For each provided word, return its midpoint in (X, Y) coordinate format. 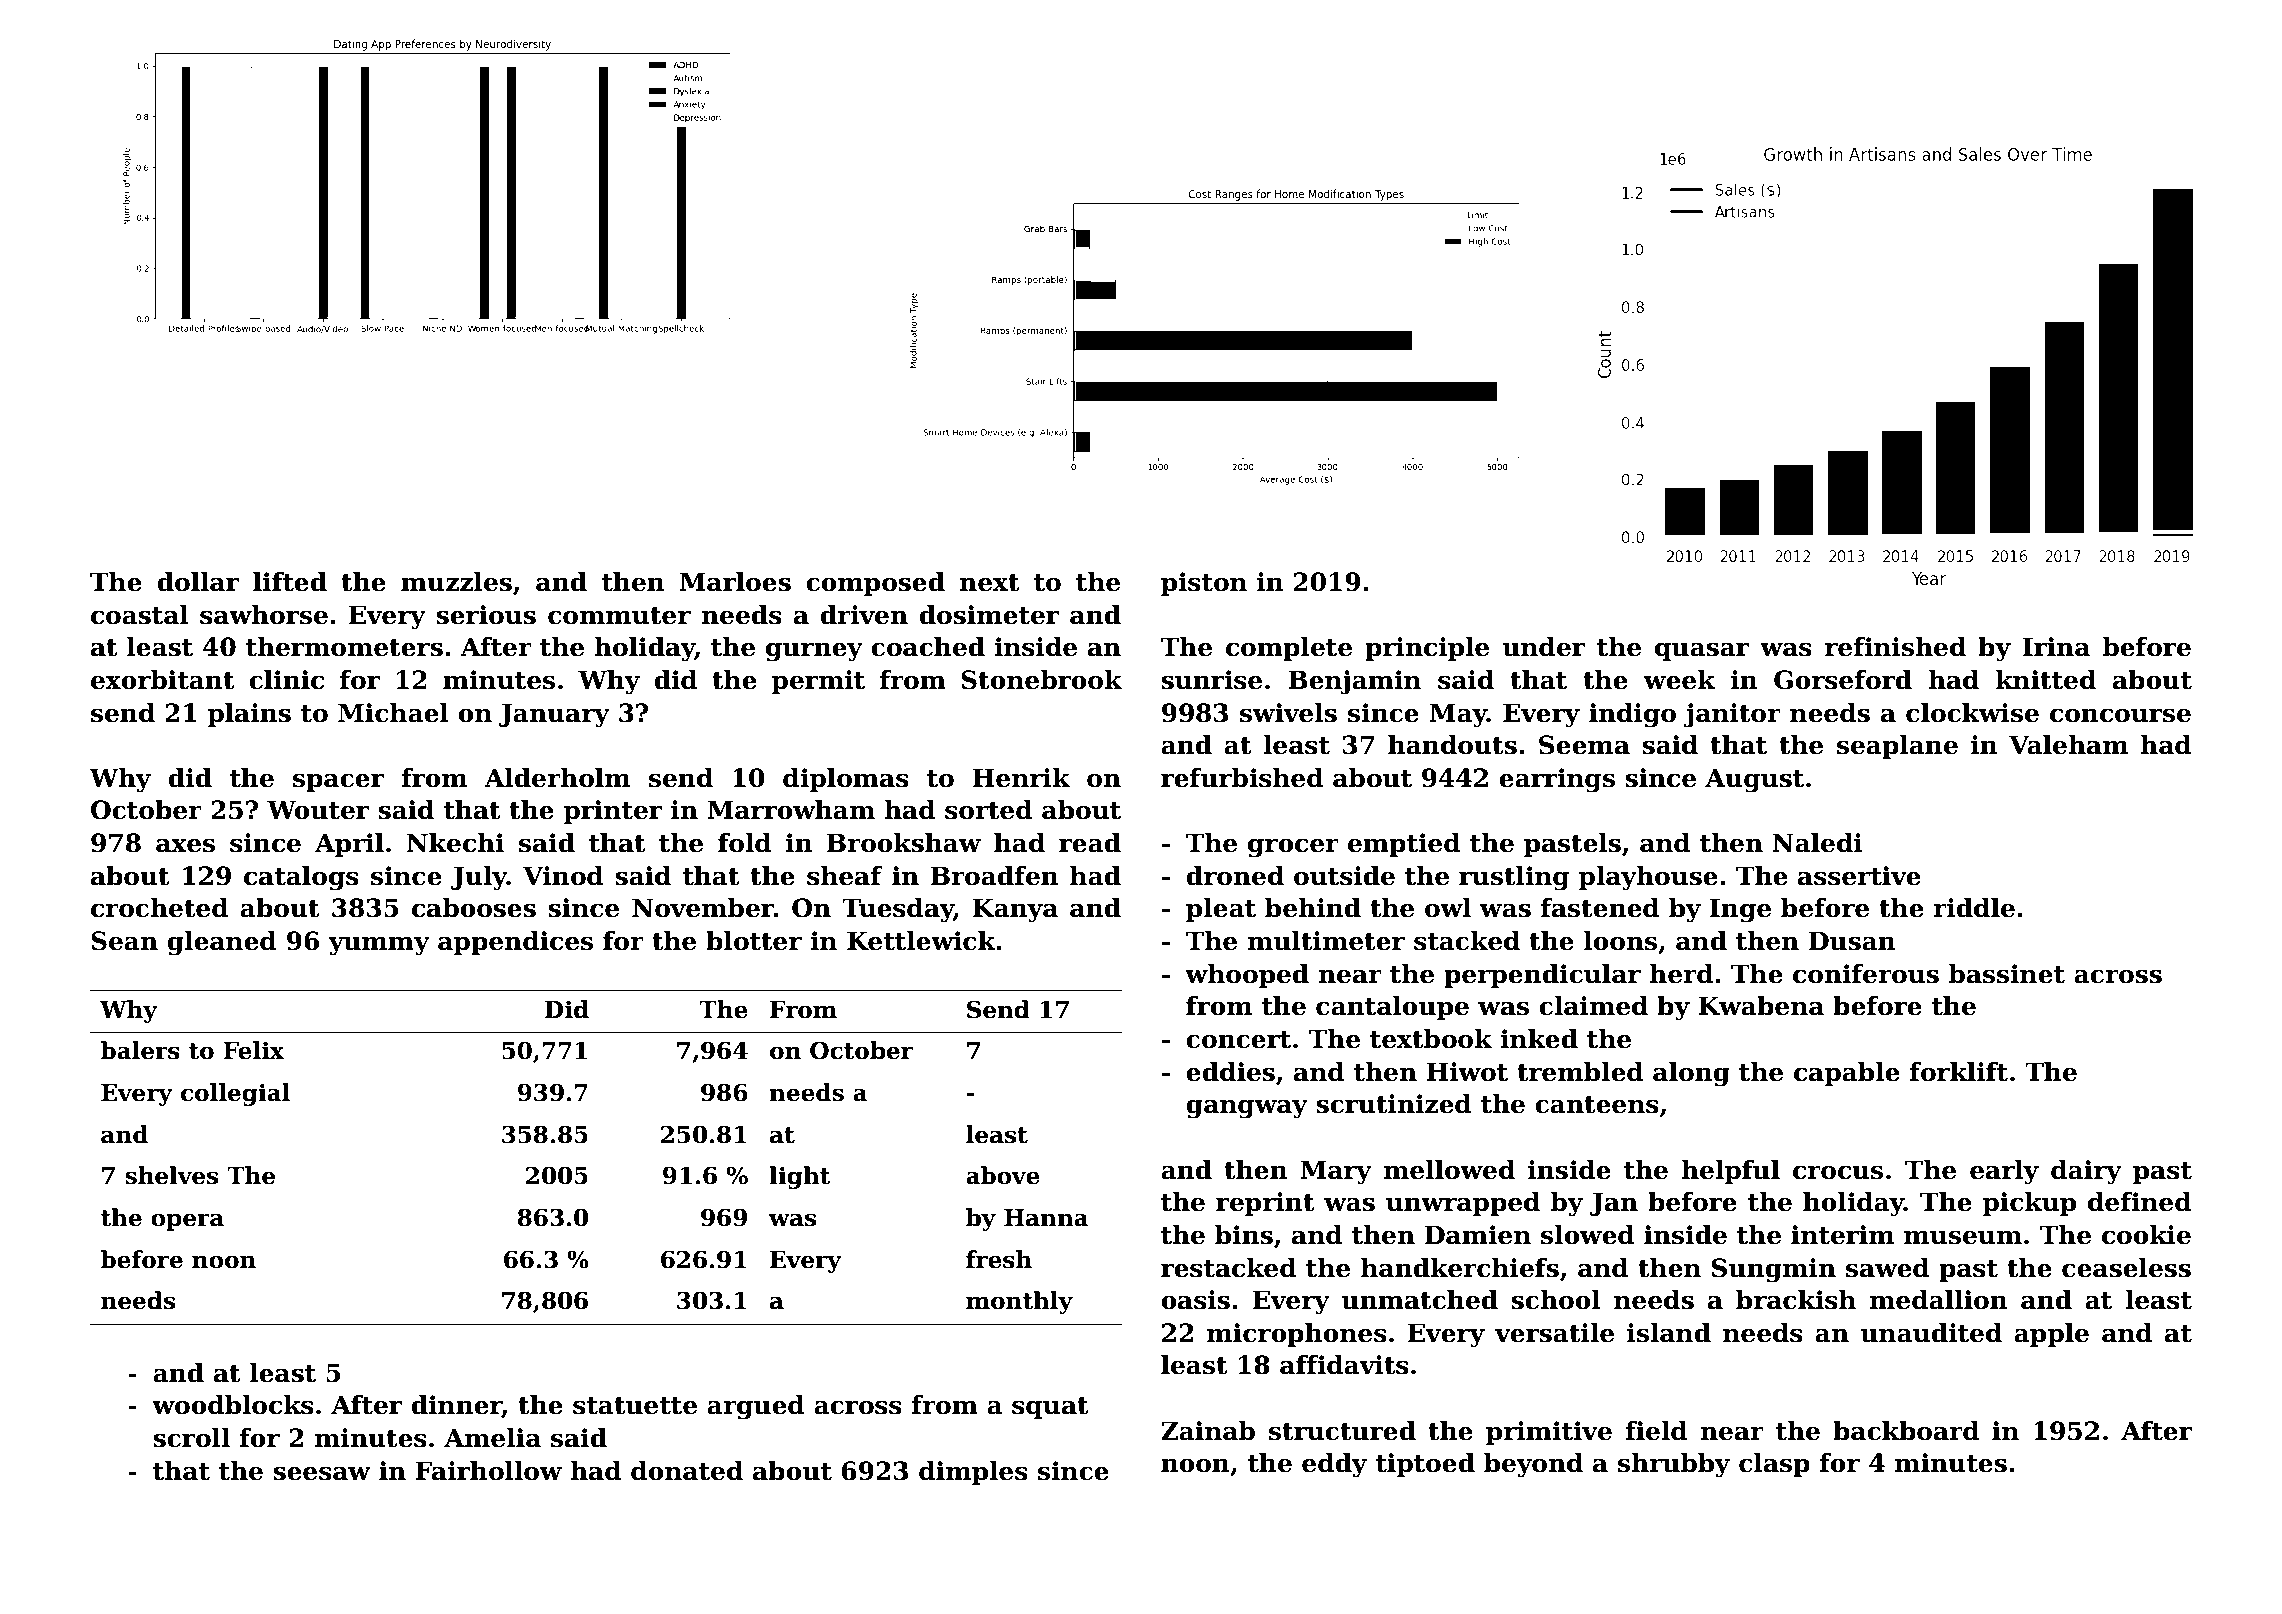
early (2004, 1172)
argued (756, 1407)
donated (687, 1471)
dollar (198, 582)
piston (1204, 584)
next (990, 583)
